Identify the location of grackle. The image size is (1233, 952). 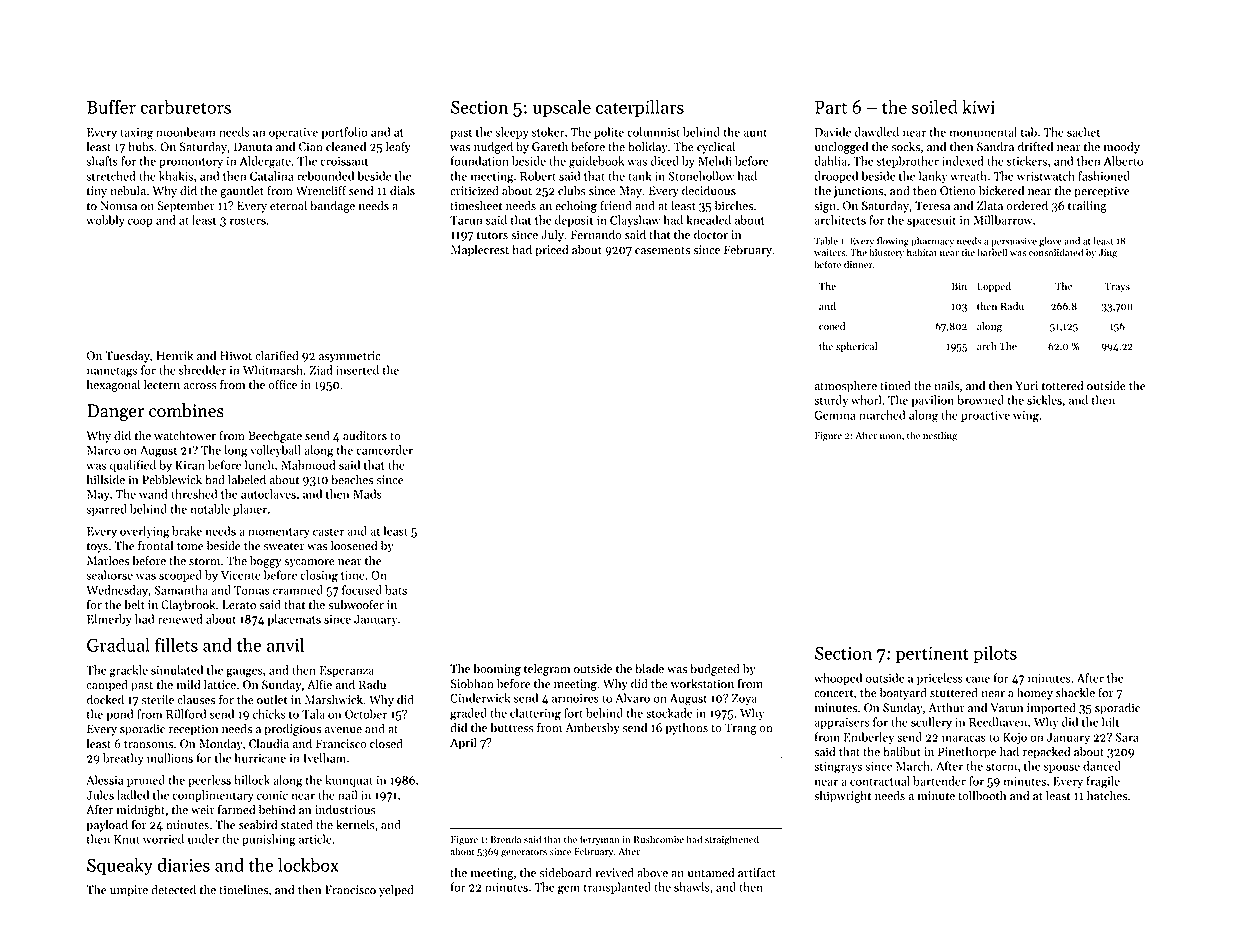
(129, 671).
